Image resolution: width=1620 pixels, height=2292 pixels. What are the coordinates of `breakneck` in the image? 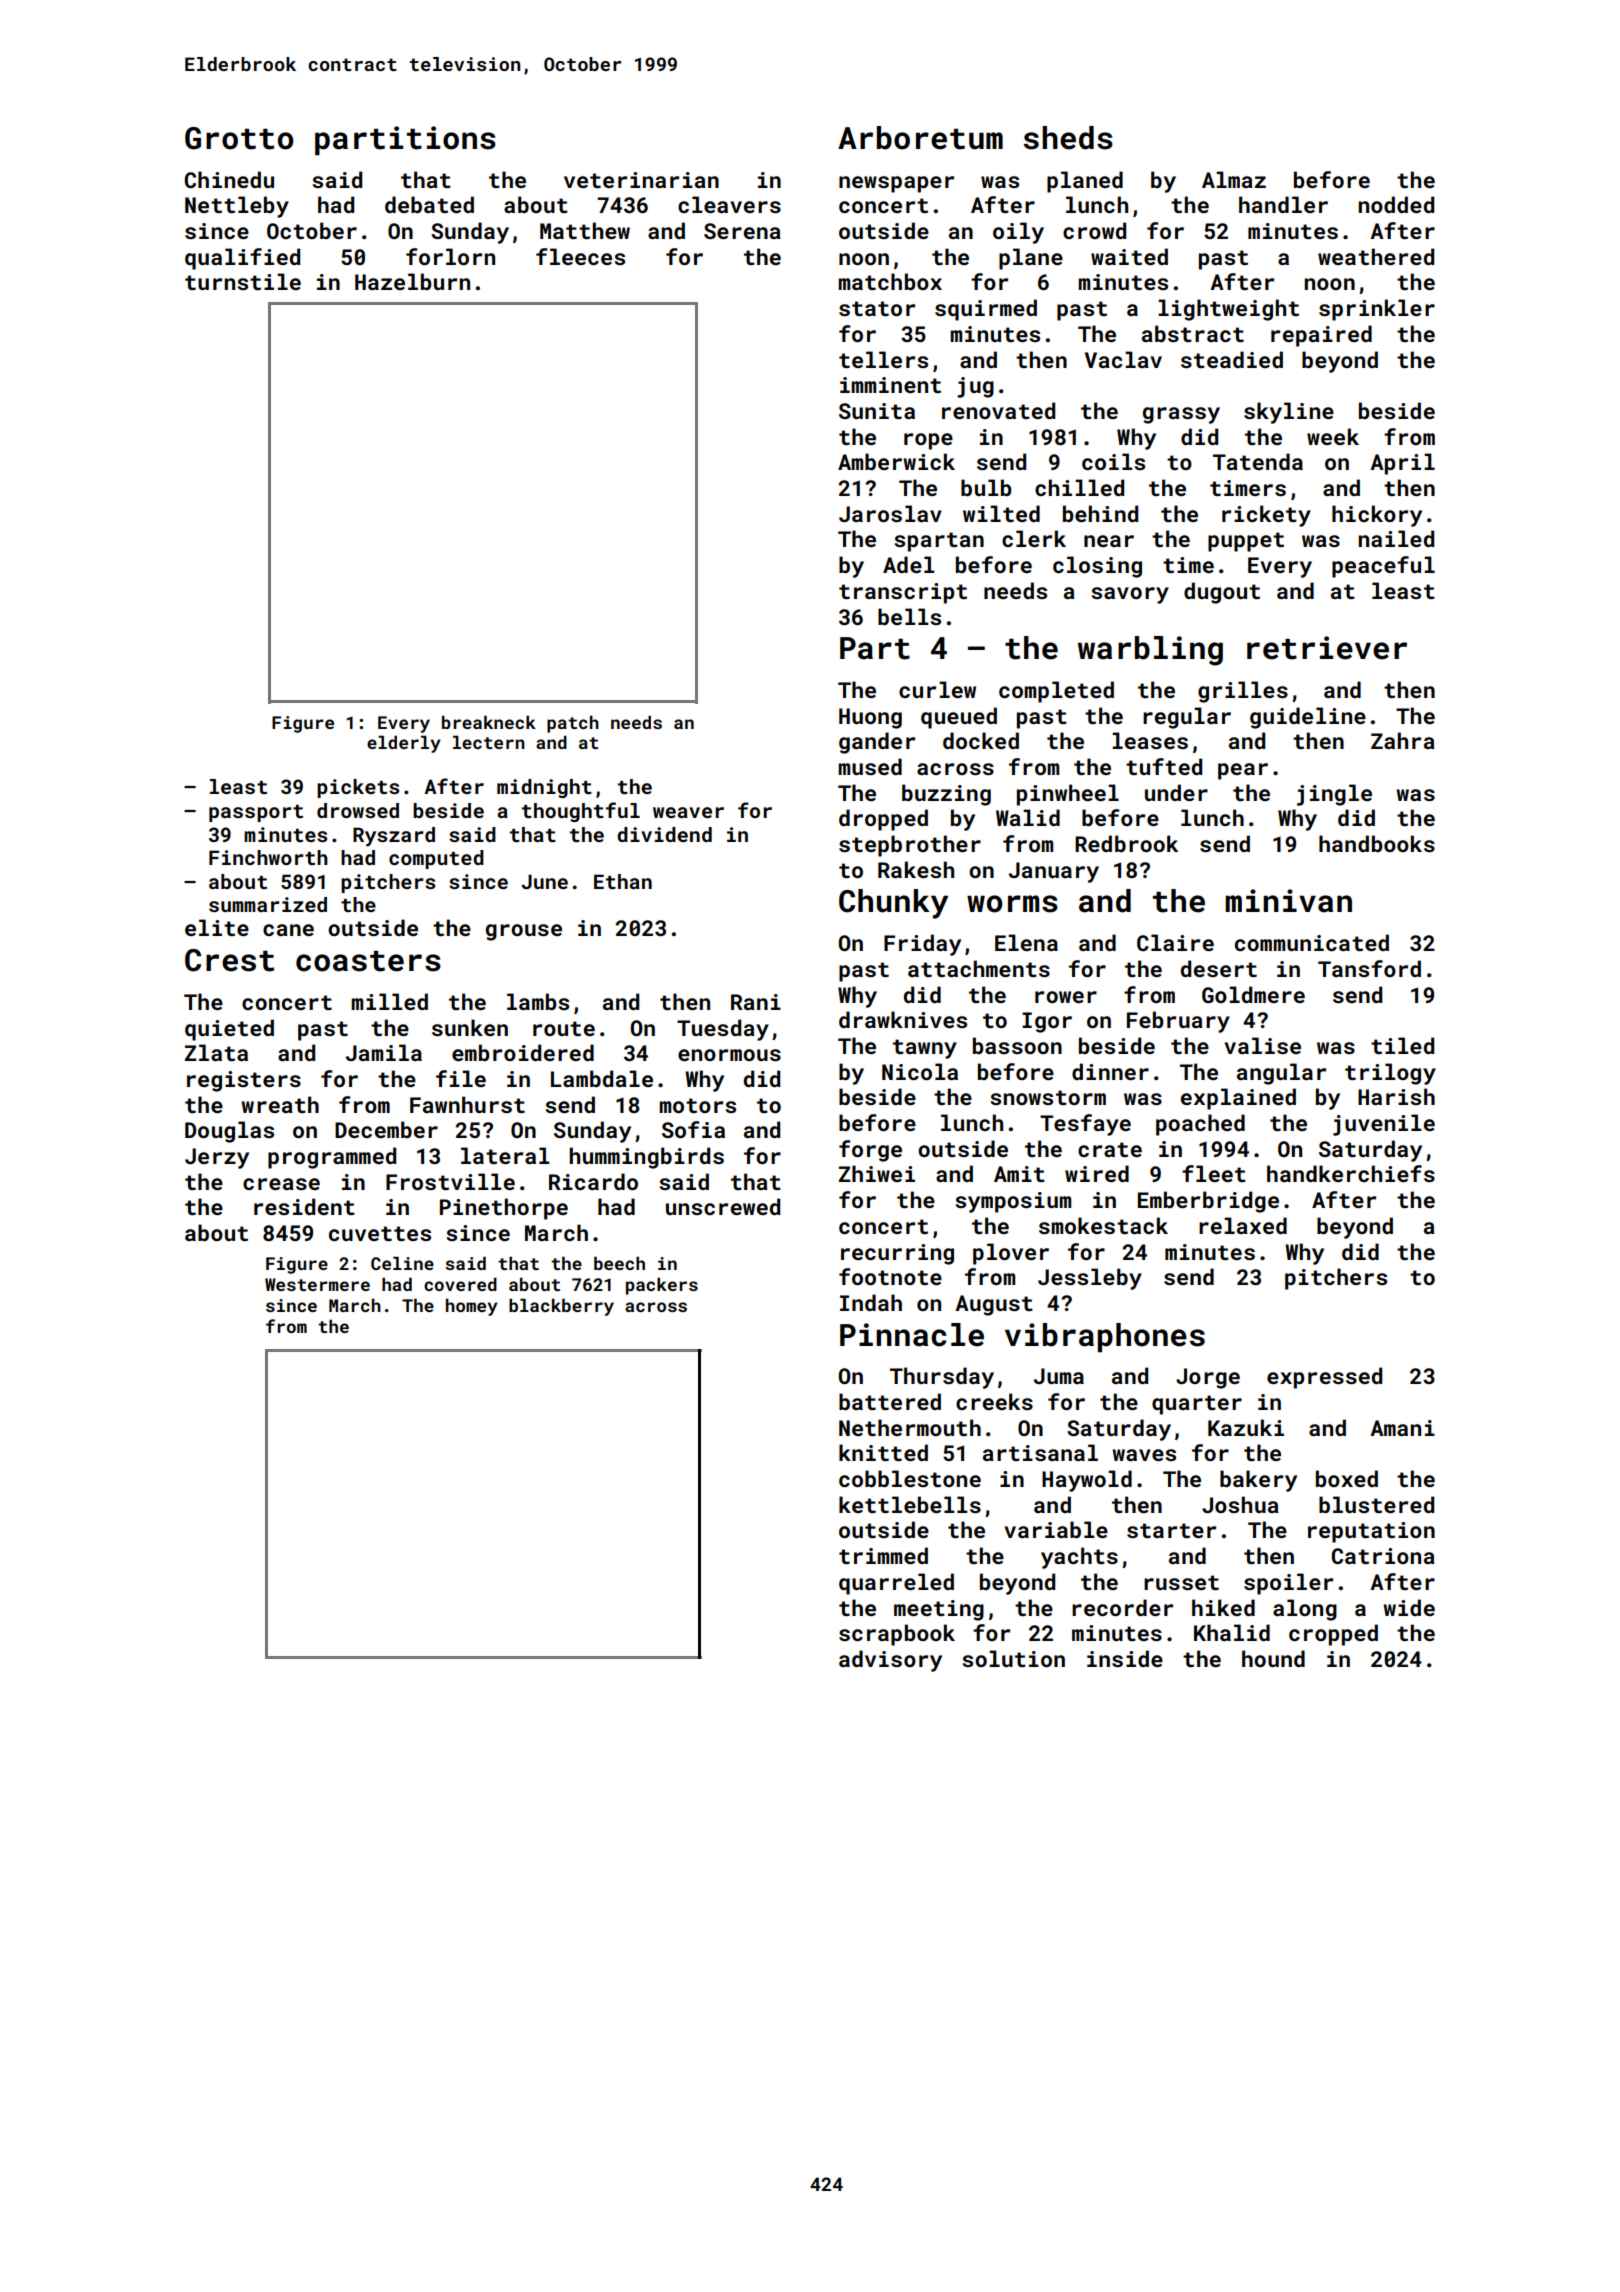 It's located at (489, 722).
